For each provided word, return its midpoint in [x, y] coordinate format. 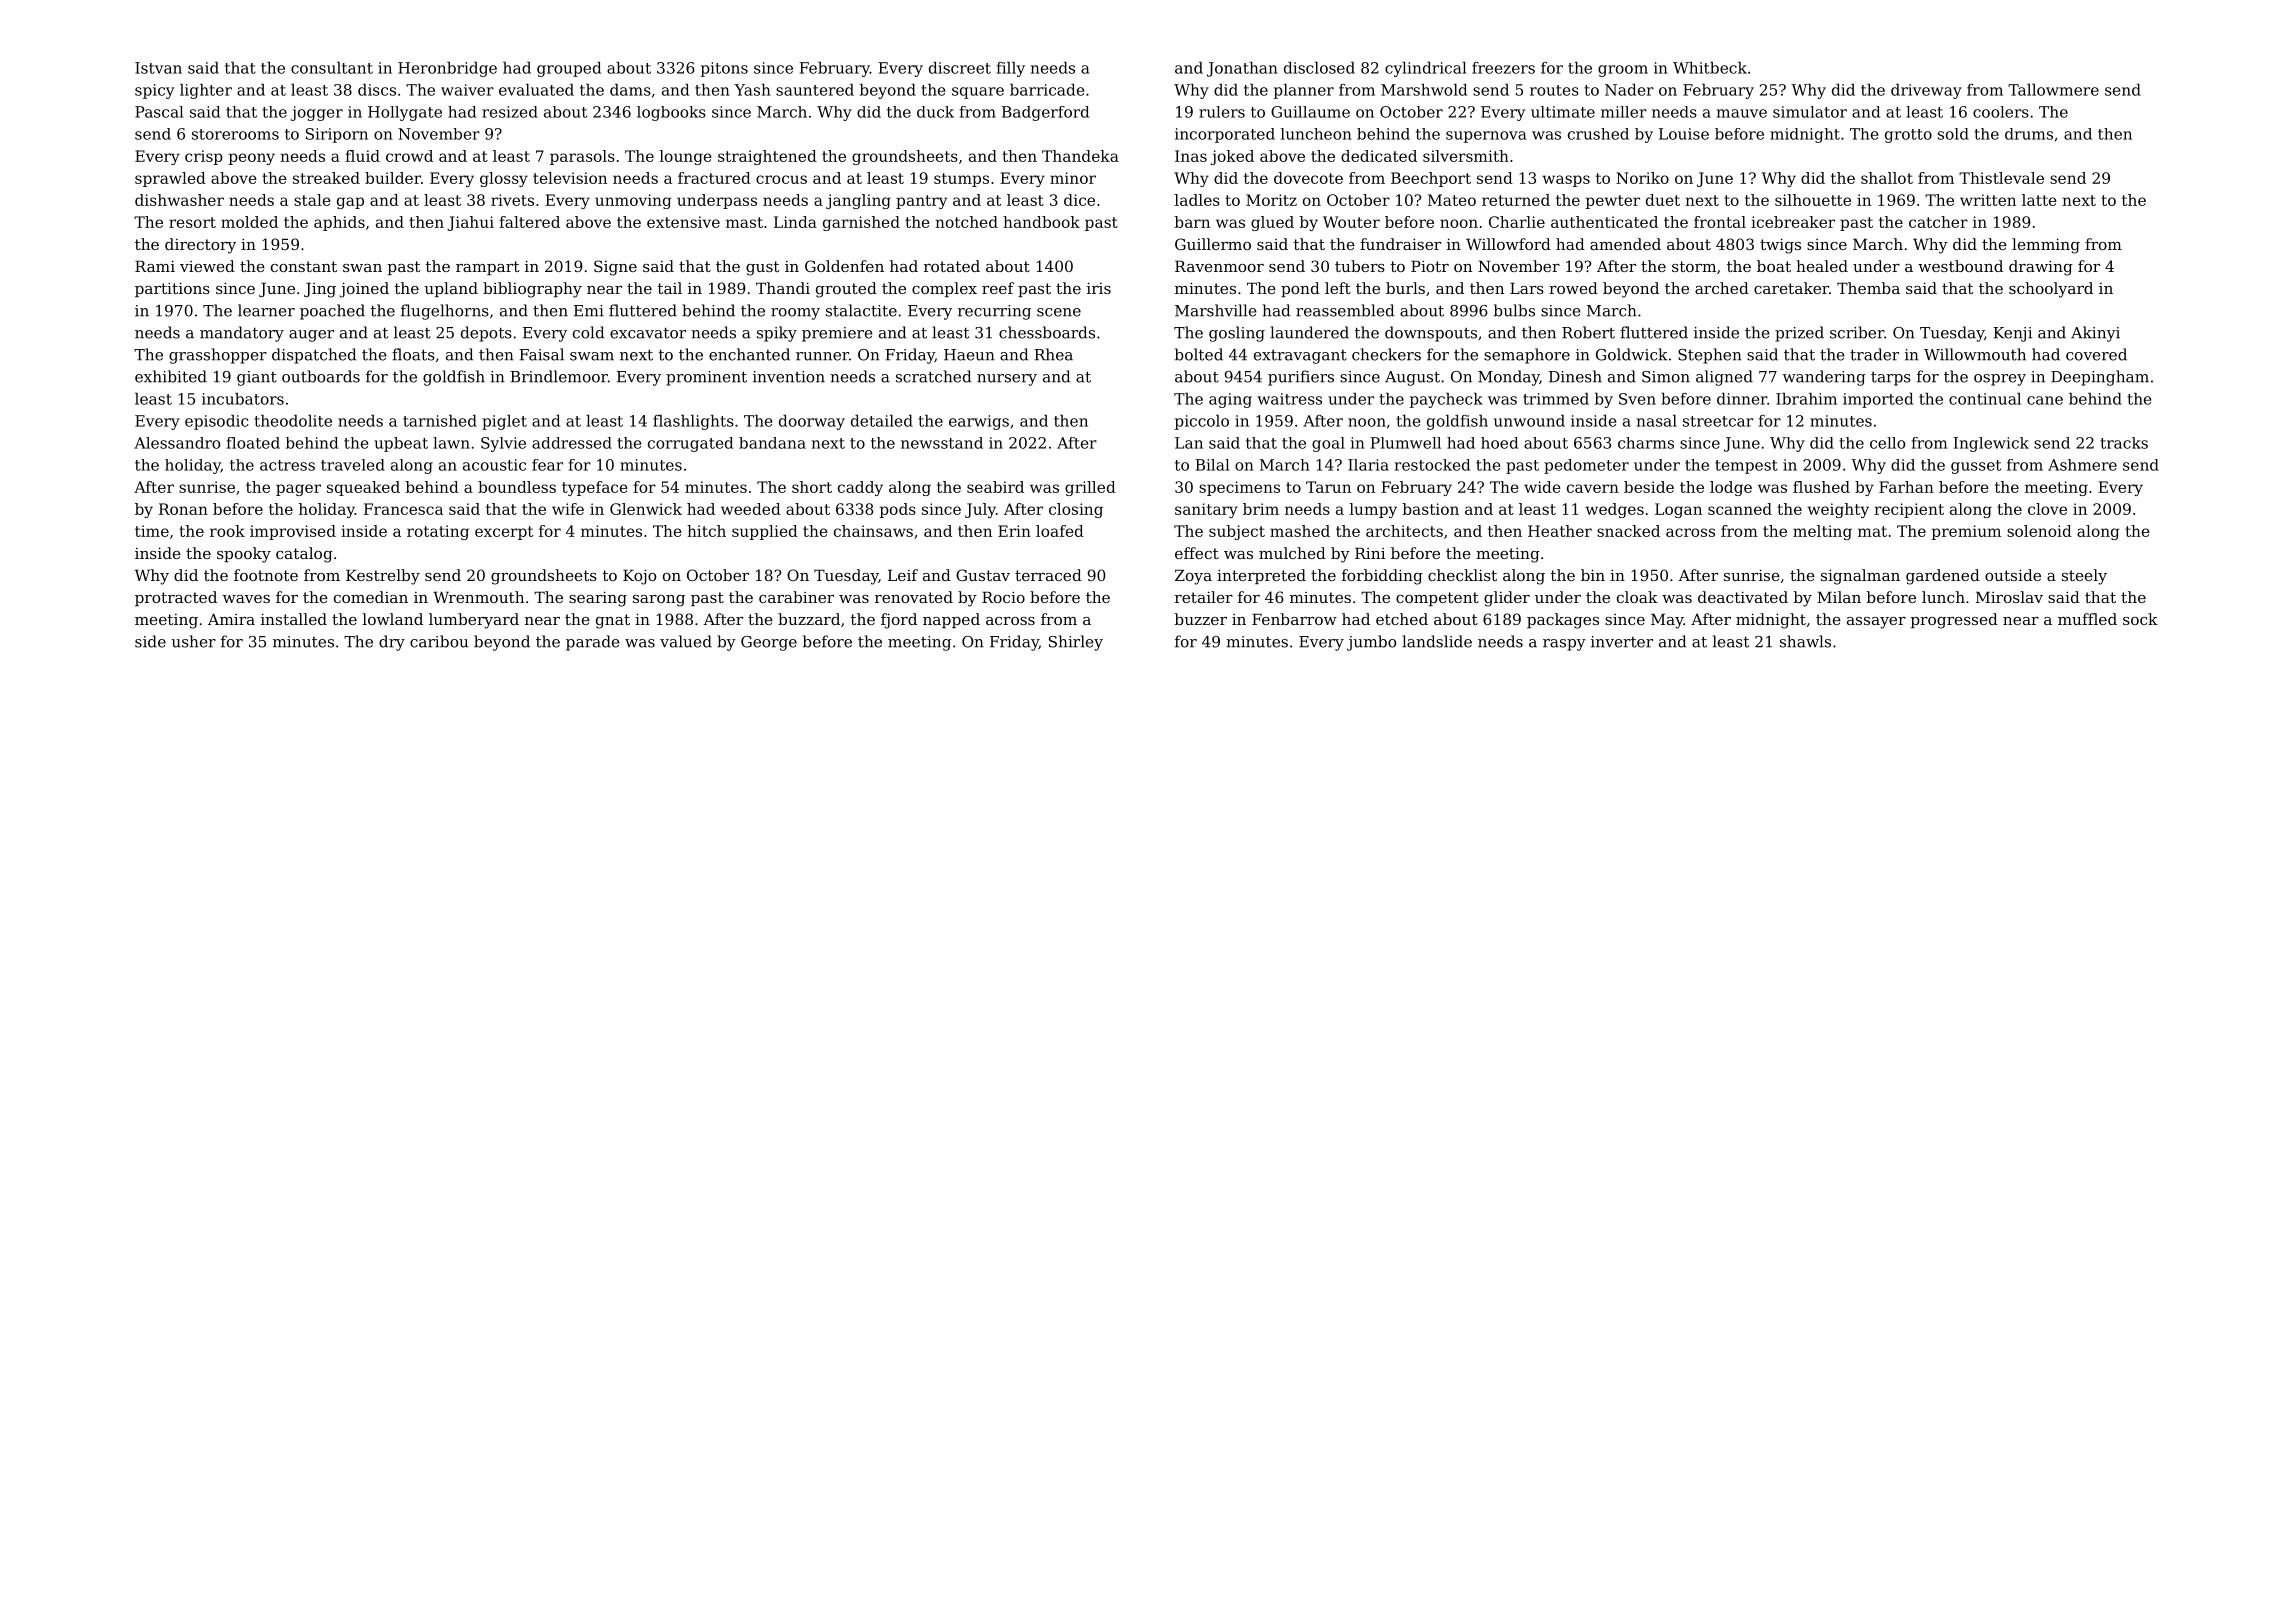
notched [966, 222]
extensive [683, 222]
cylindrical [1425, 69]
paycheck [1446, 400]
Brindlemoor [559, 376]
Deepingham [2100, 378]
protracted [176, 598]
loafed [1060, 531]
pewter [1612, 202]
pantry [921, 202]
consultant [332, 68]
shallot [1887, 178]
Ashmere [2082, 465]
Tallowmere [2053, 90]
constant [304, 266]
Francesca [403, 509]
